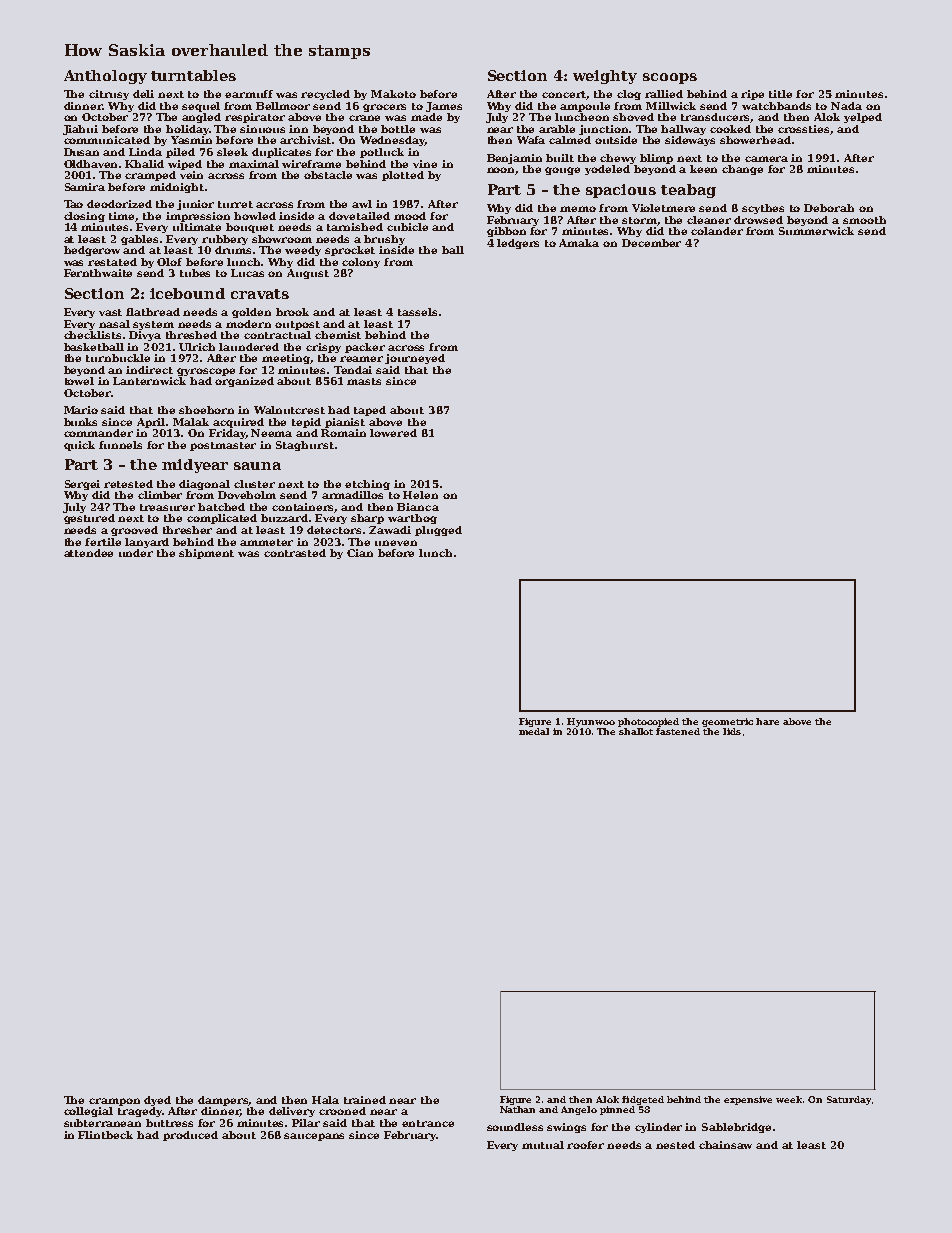  I want to click on fidgeted, so click(643, 1100).
